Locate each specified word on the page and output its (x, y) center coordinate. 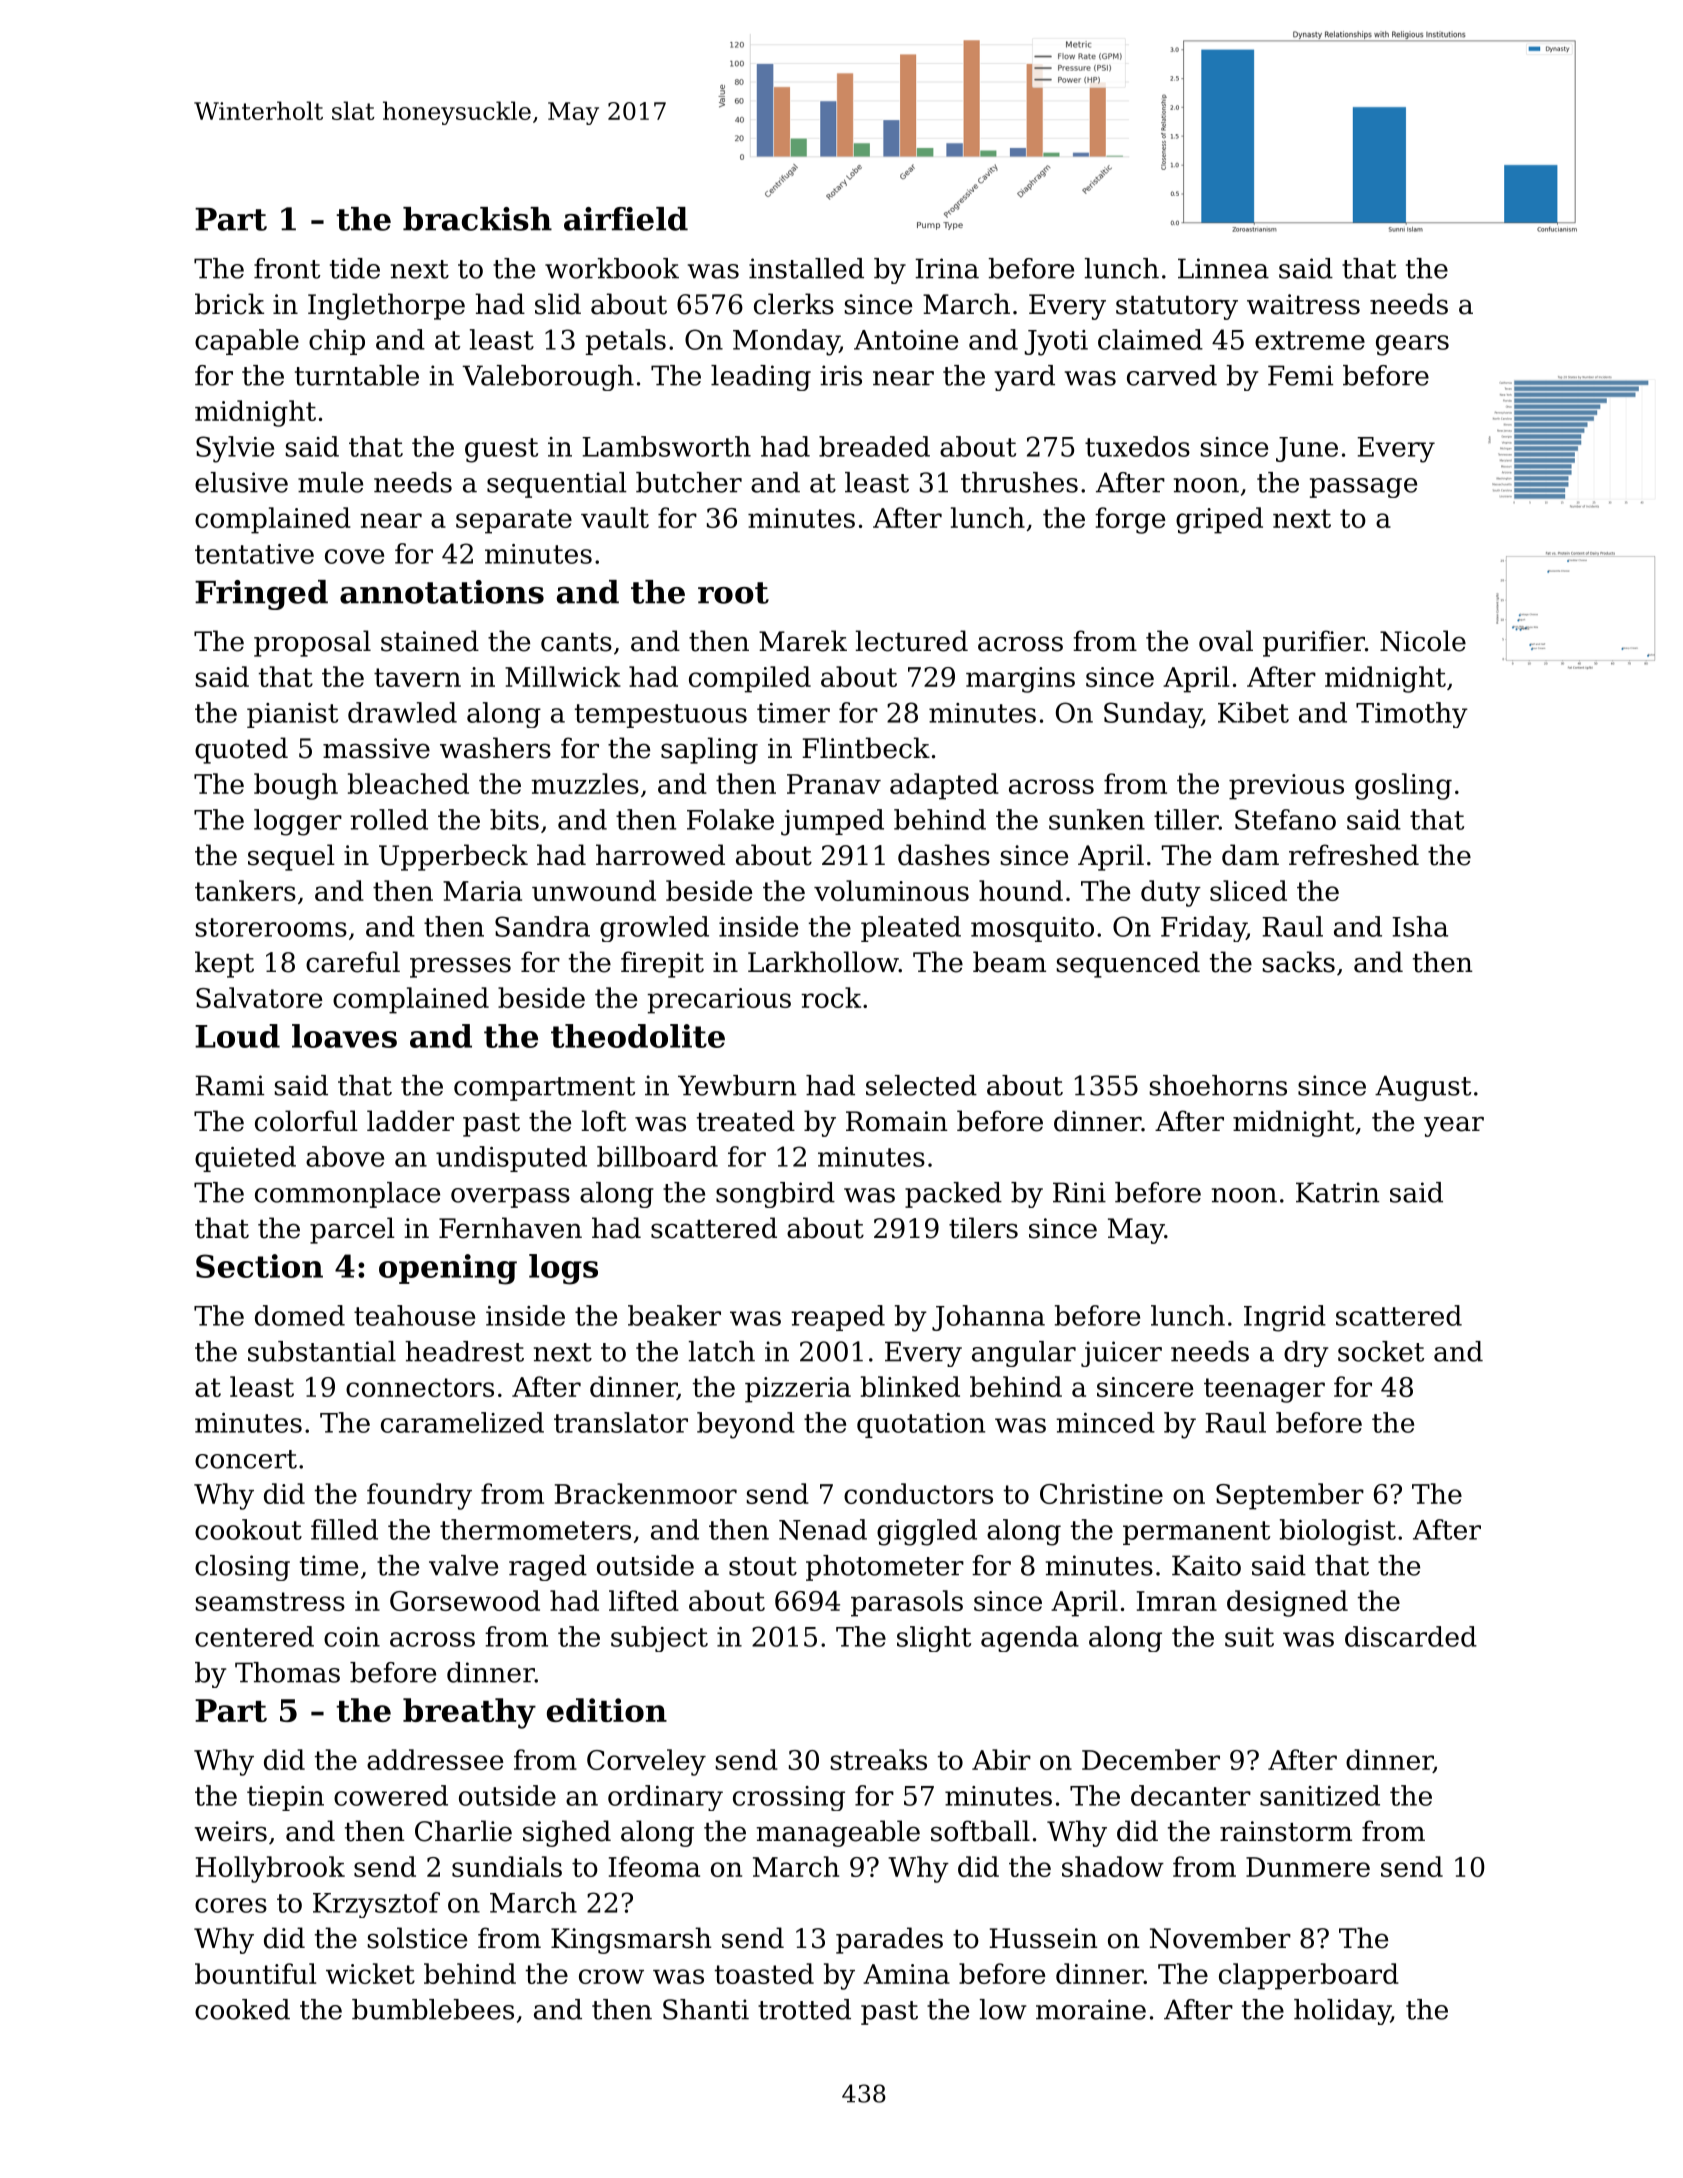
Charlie (463, 1831)
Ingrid (1285, 1318)
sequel (291, 857)
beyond (746, 1425)
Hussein (1043, 1938)
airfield (626, 219)
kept (224, 964)
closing (242, 1568)
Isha (1420, 926)
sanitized (1320, 1795)
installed (806, 268)
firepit (662, 964)
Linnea (1223, 268)
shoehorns (1218, 1085)
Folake (730, 819)
